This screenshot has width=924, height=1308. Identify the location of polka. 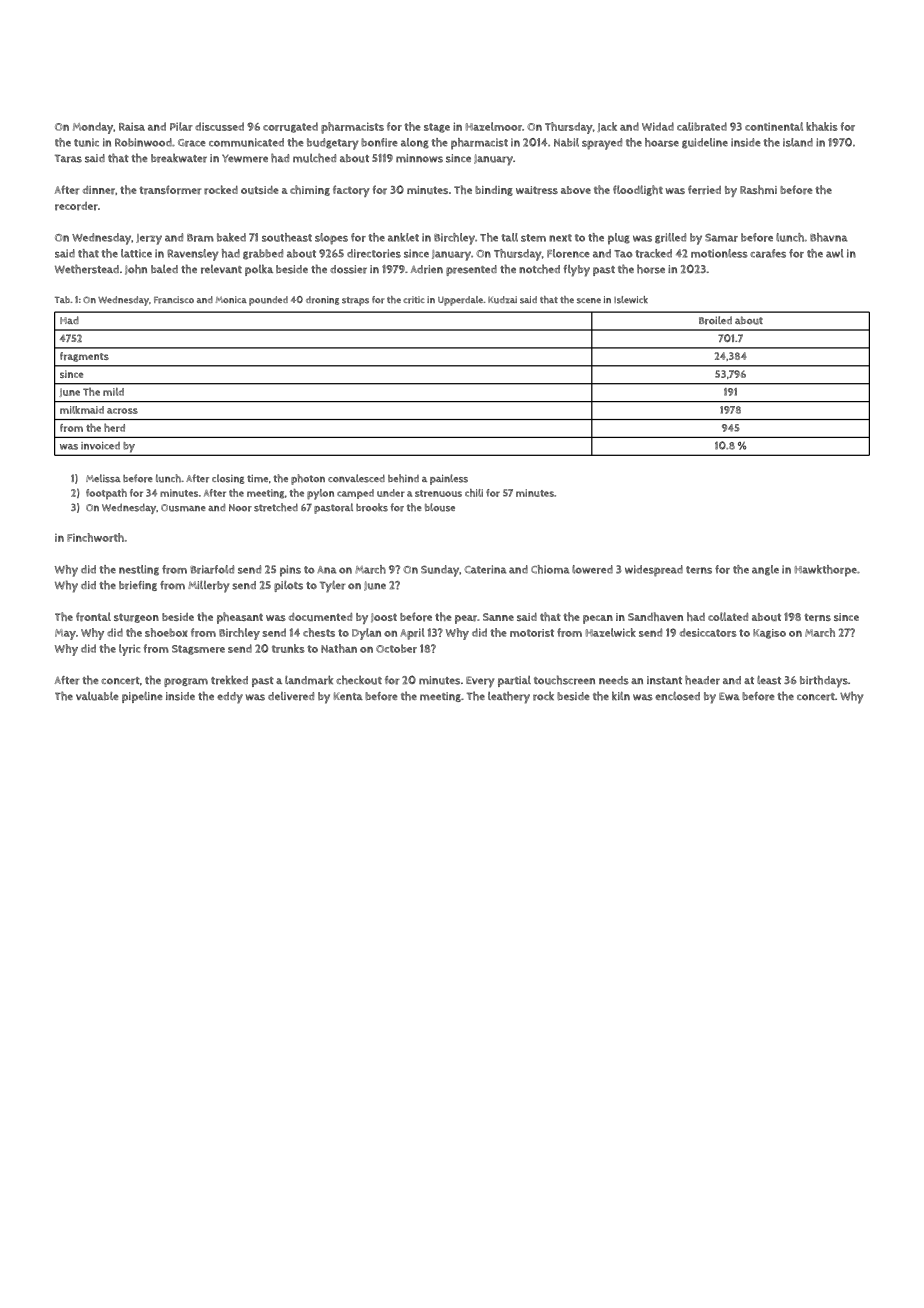
(259, 270).
